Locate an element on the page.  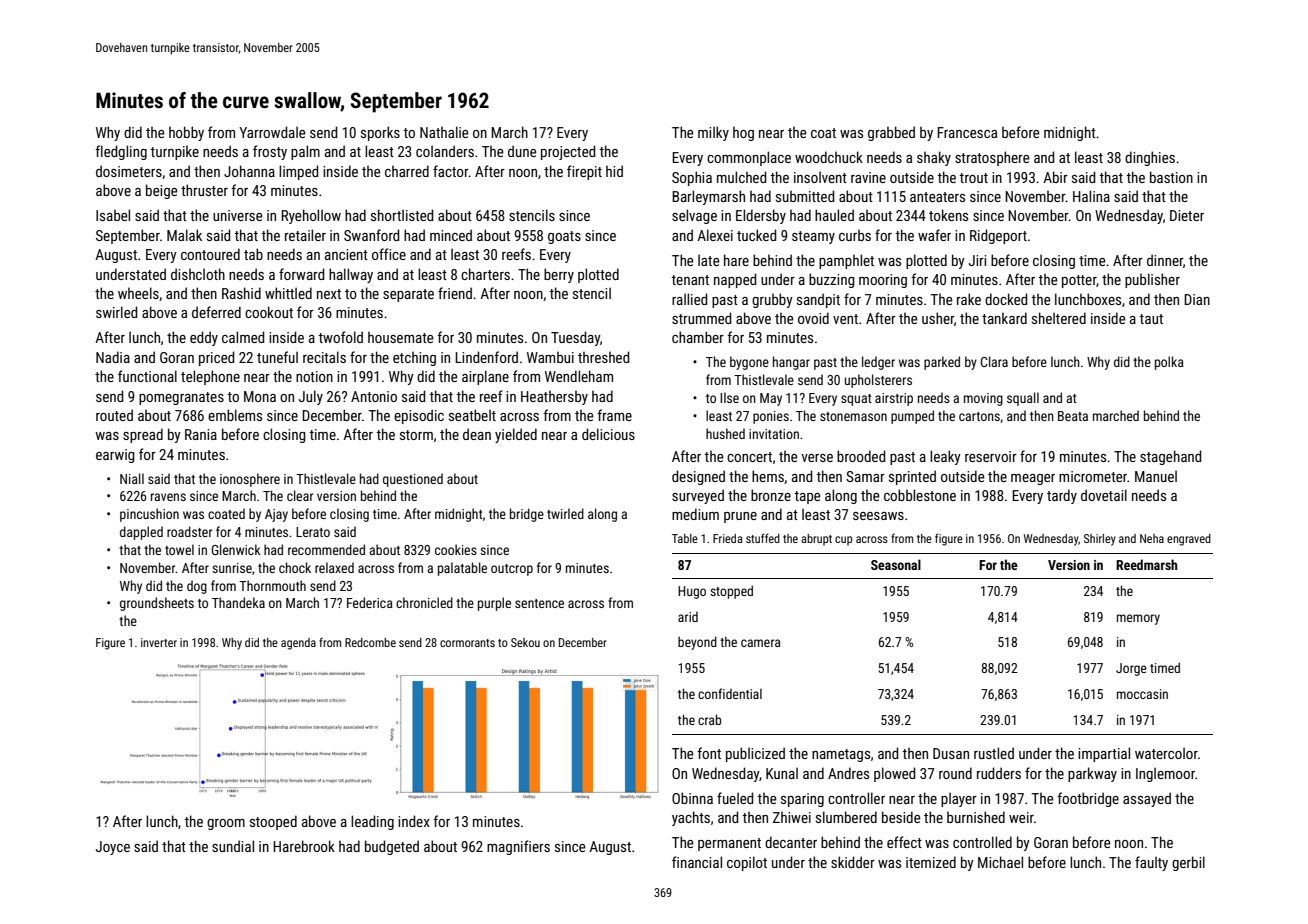
groom is located at coordinates (226, 824).
